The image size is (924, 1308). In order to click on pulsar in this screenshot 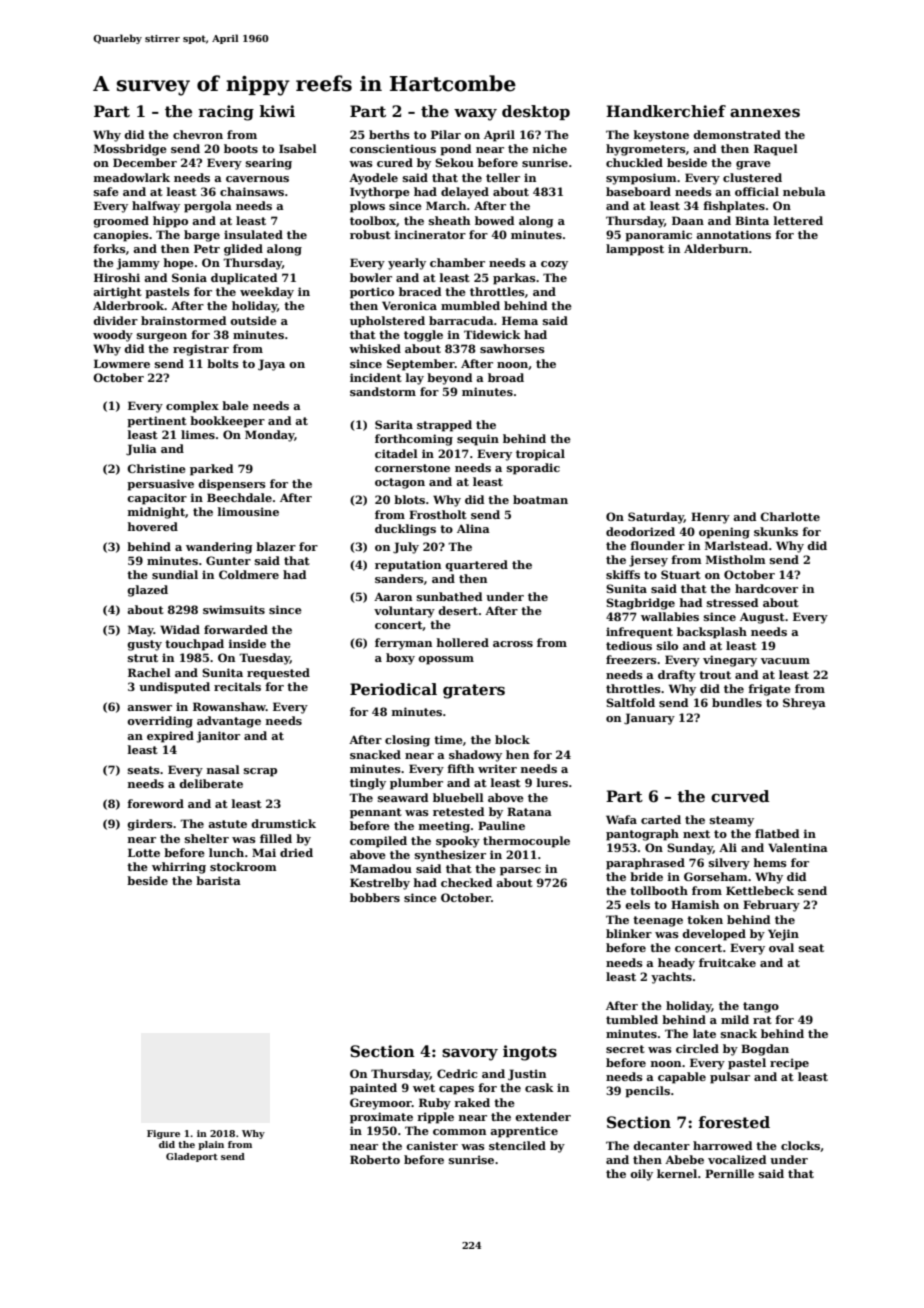, I will do `click(730, 1078)`.
